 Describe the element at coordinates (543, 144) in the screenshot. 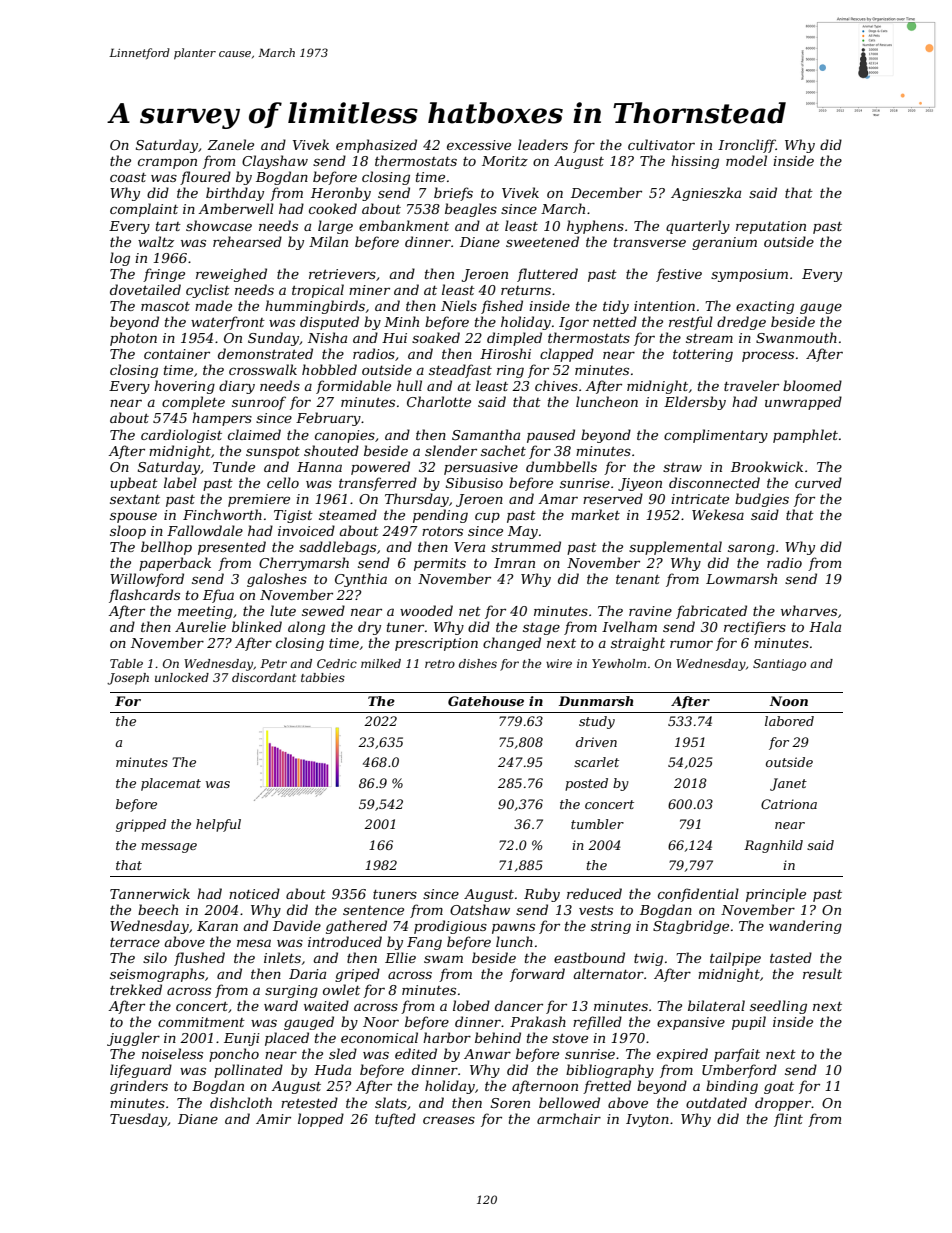

I see `leaders` at that location.
